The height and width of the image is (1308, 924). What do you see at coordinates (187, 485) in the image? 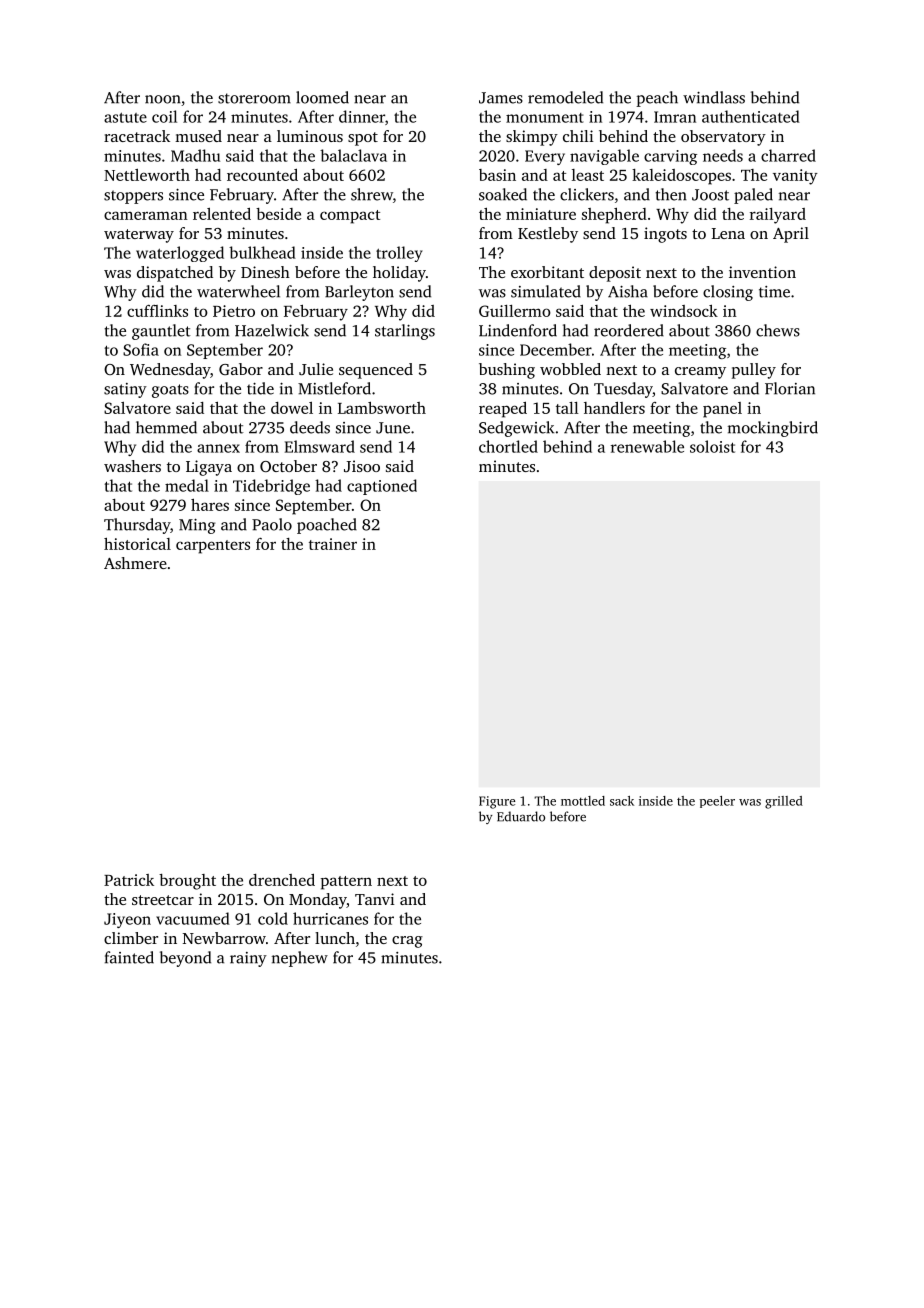
I see `medal` at bounding box center [187, 485].
